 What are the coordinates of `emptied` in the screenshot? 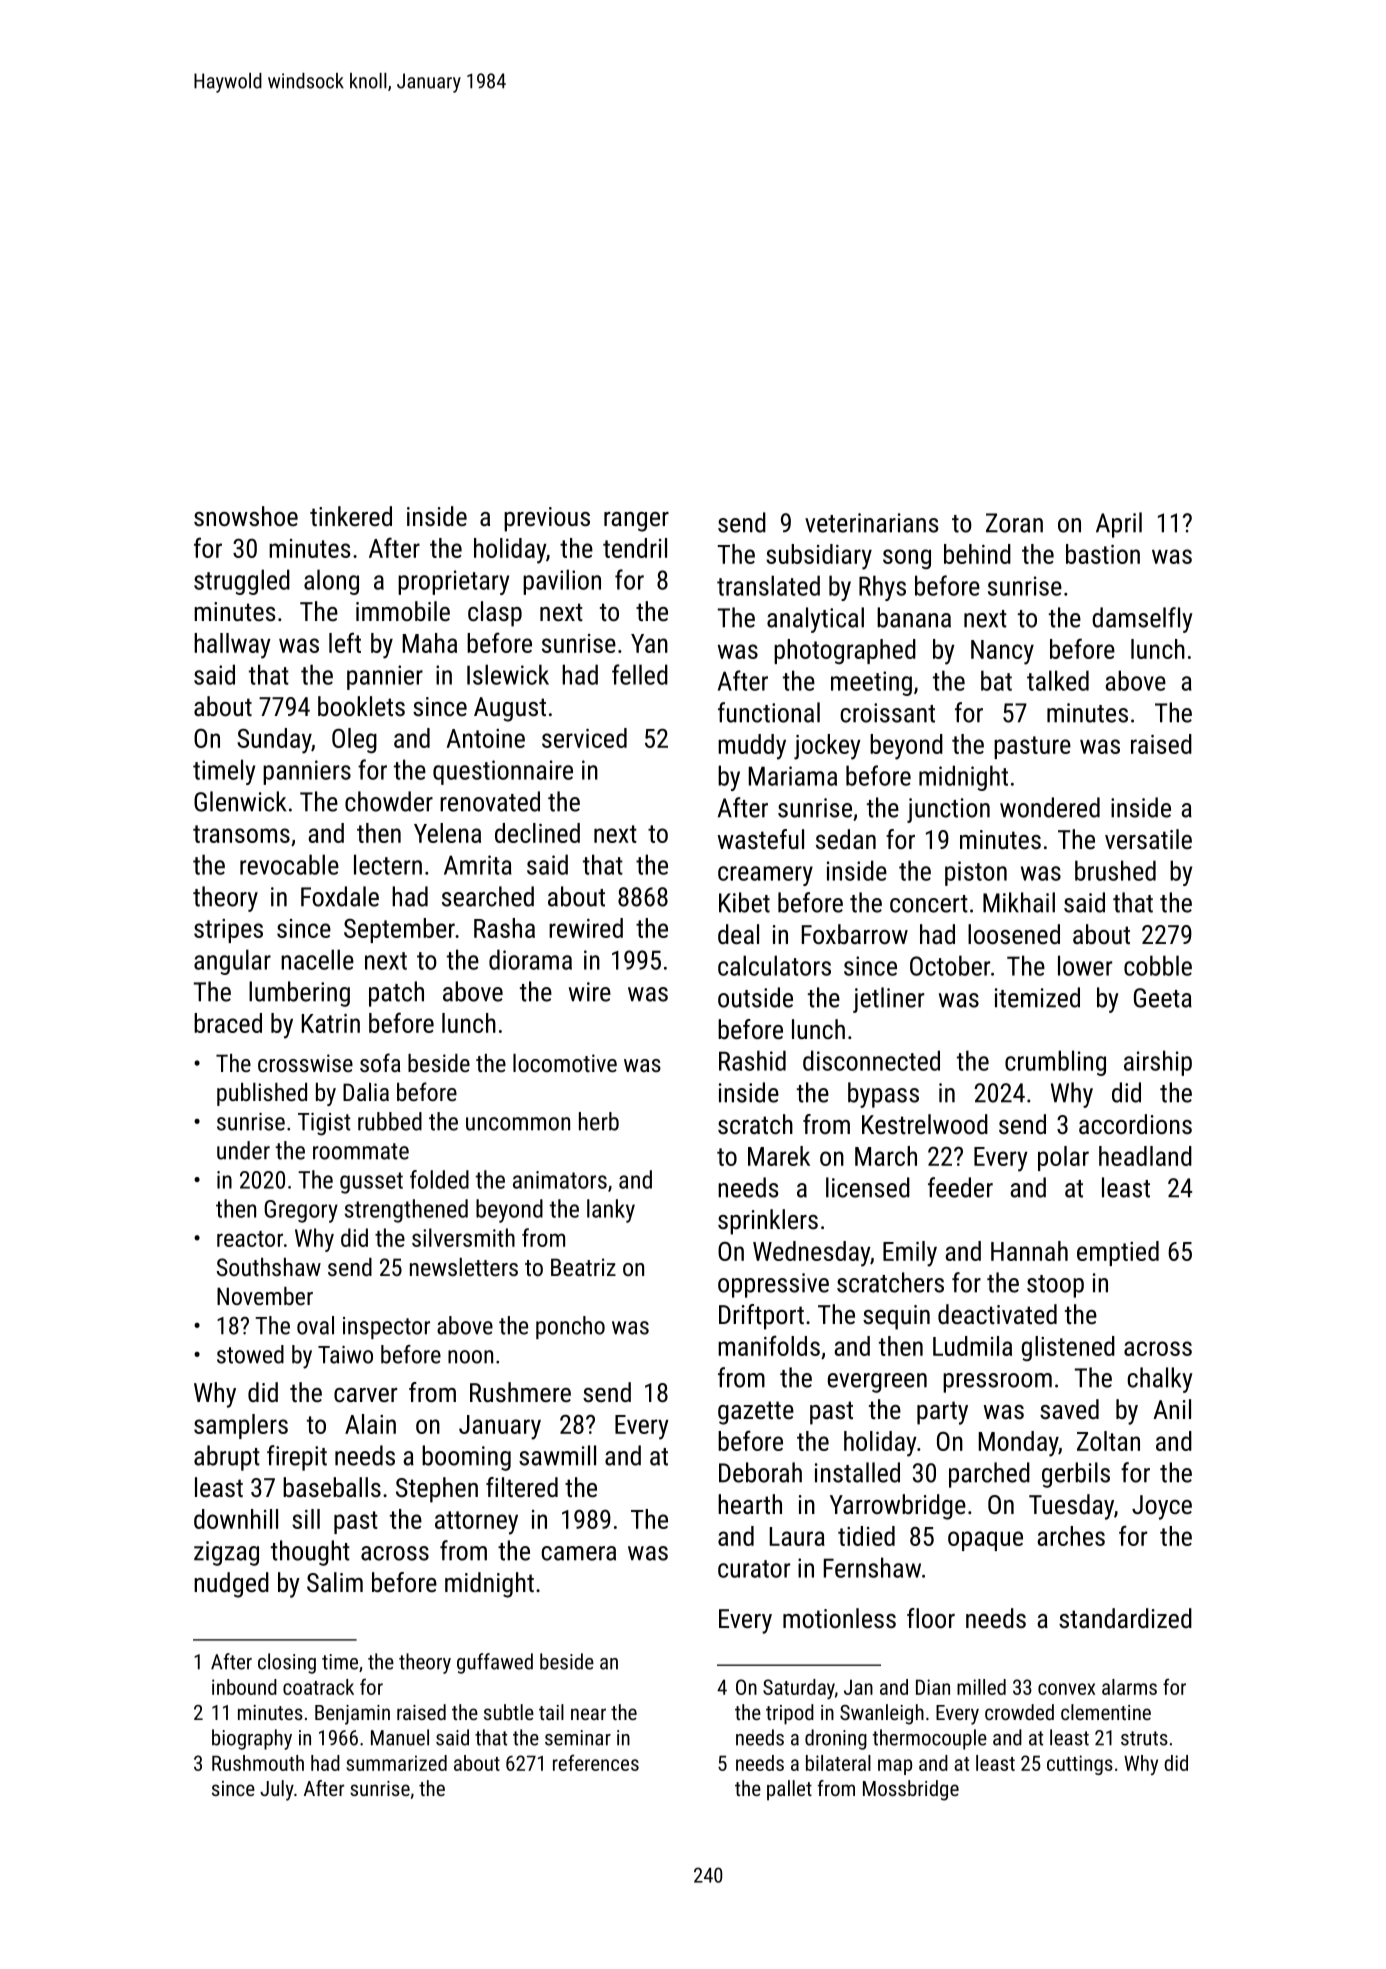 It's located at (1118, 1253).
